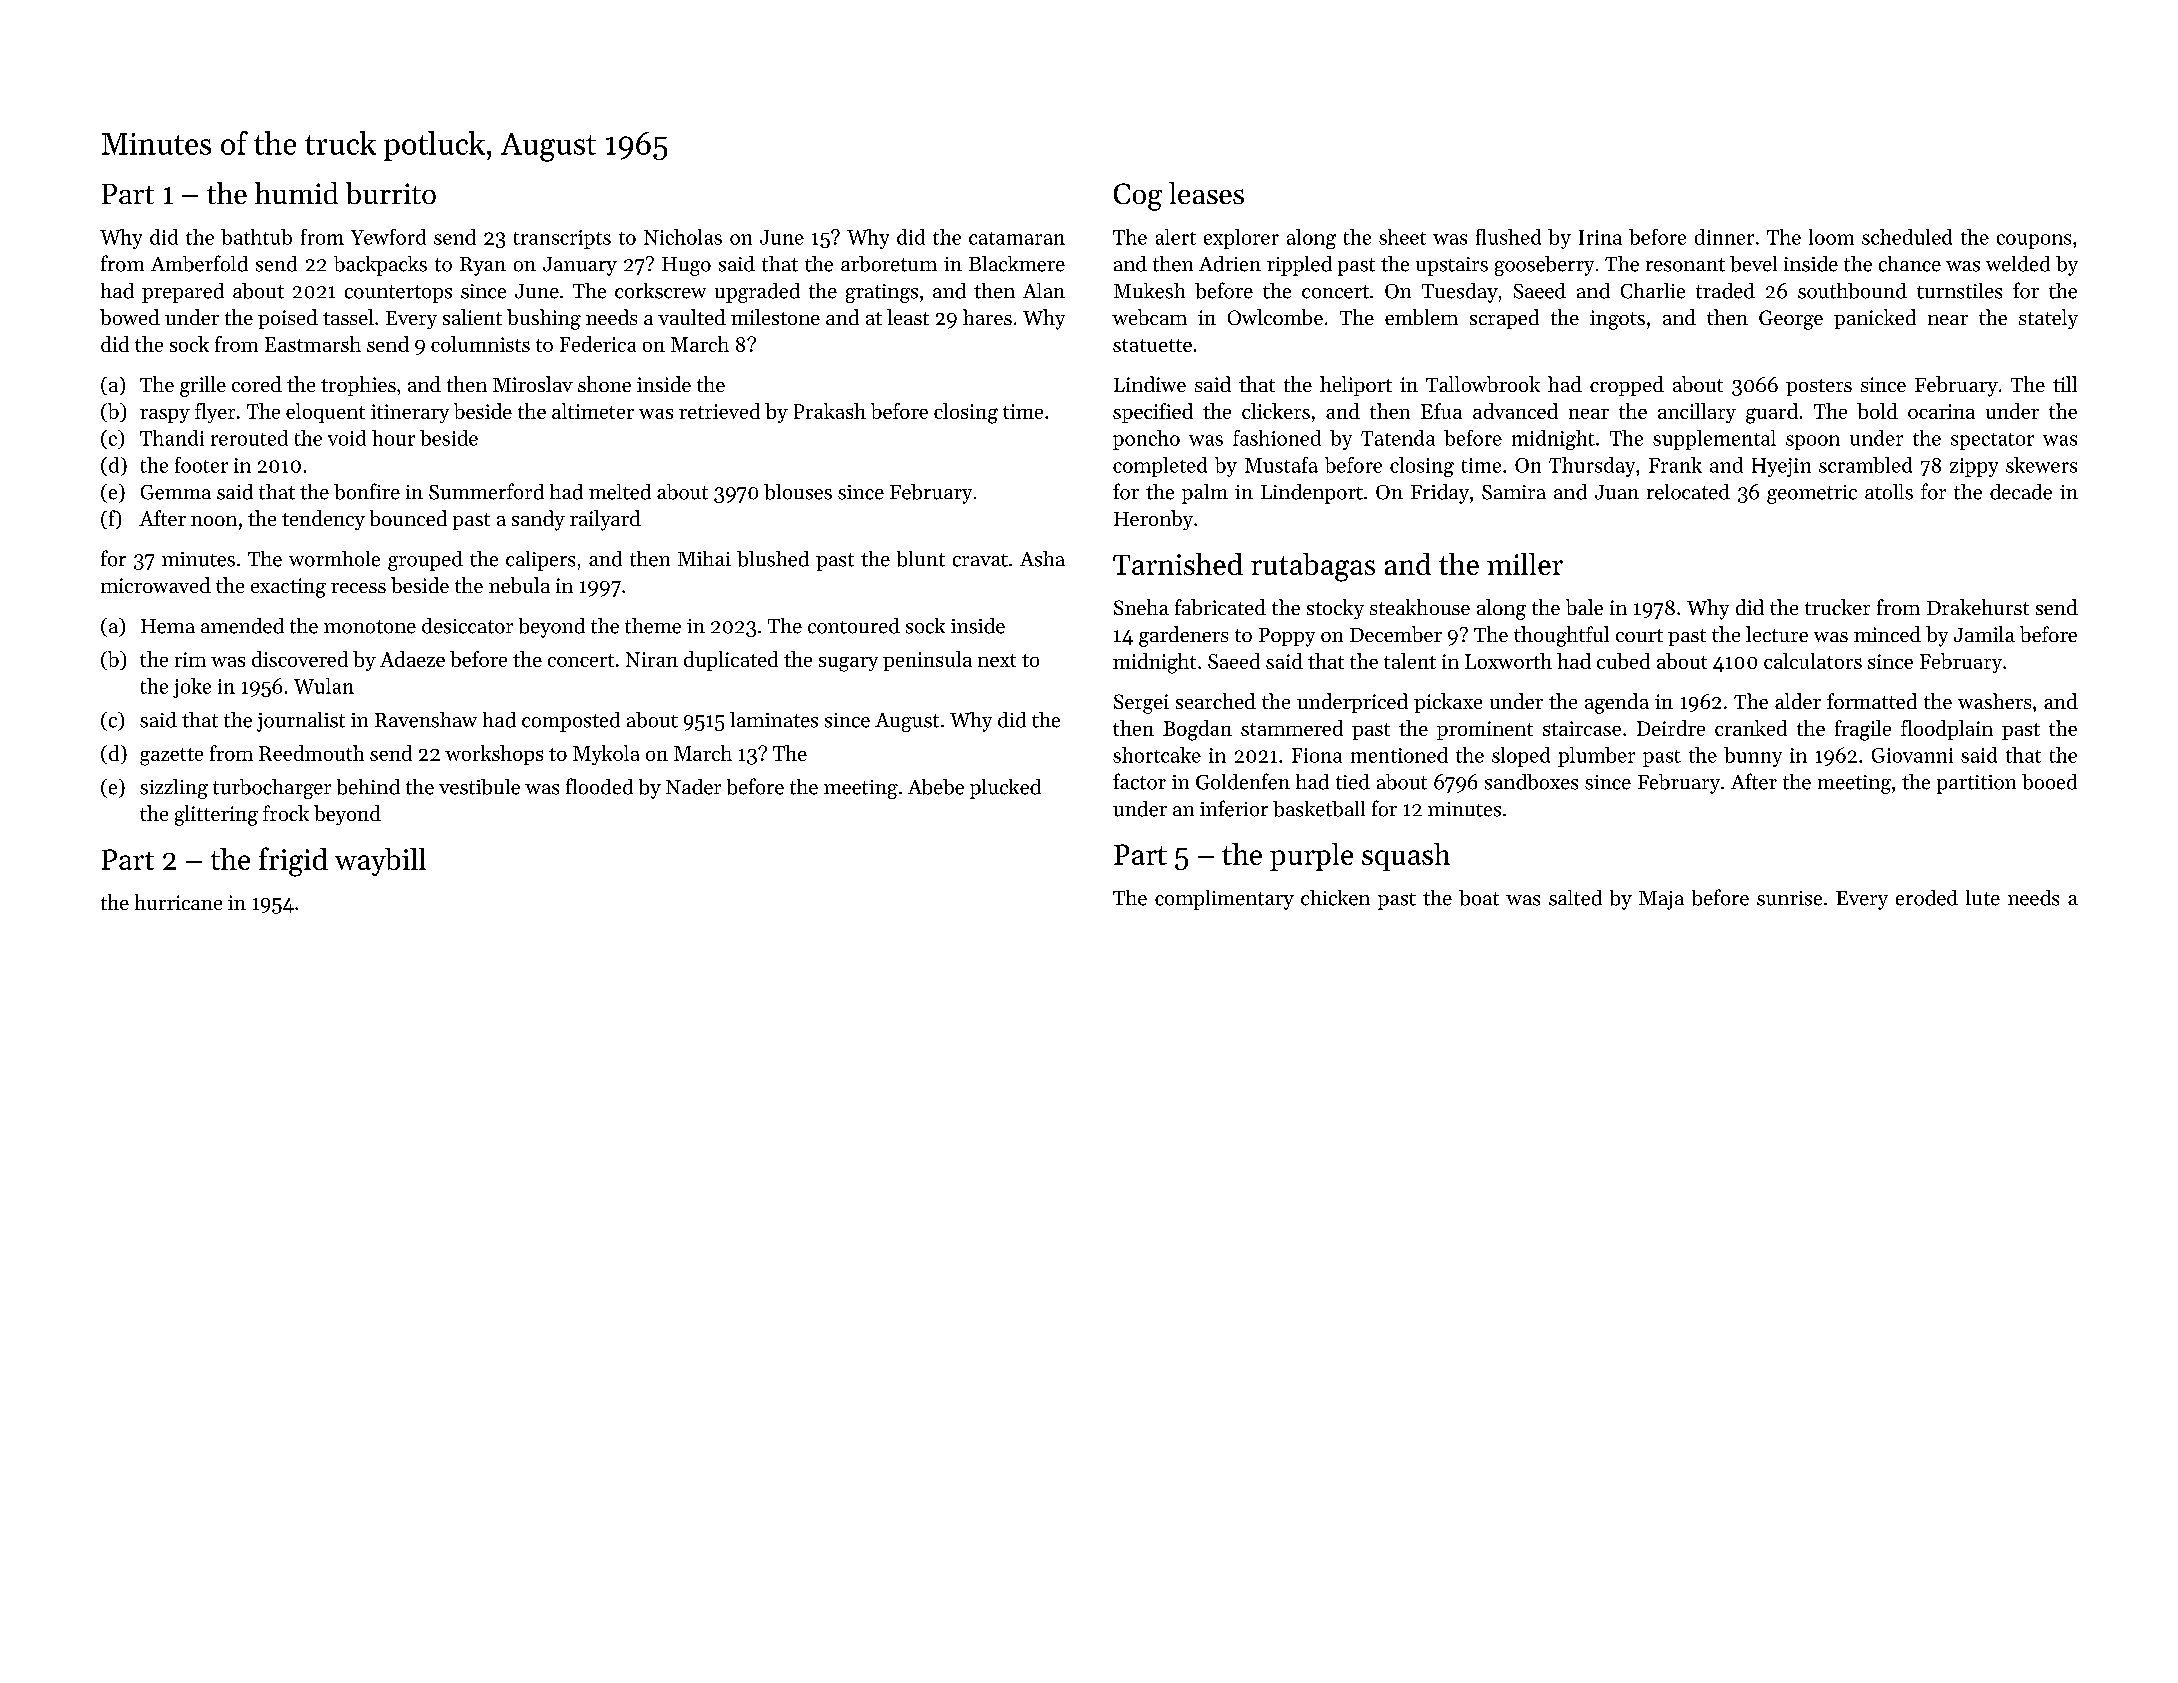  What do you see at coordinates (1216, 701) in the screenshot?
I see `searched` at bounding box center [1216, 701].
